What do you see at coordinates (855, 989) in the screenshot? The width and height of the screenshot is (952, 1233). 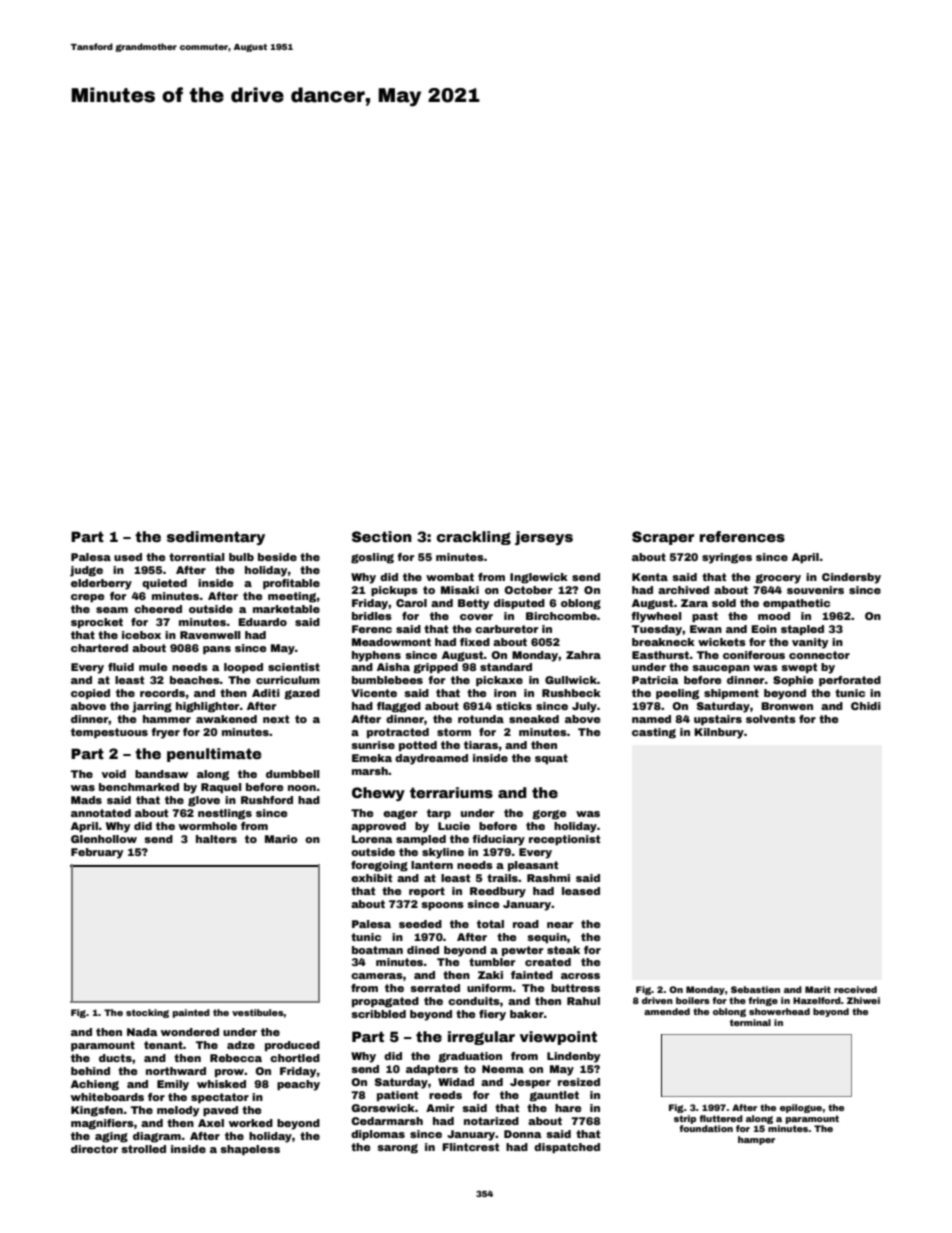 I see `received` at bounding box center [855, 989].
